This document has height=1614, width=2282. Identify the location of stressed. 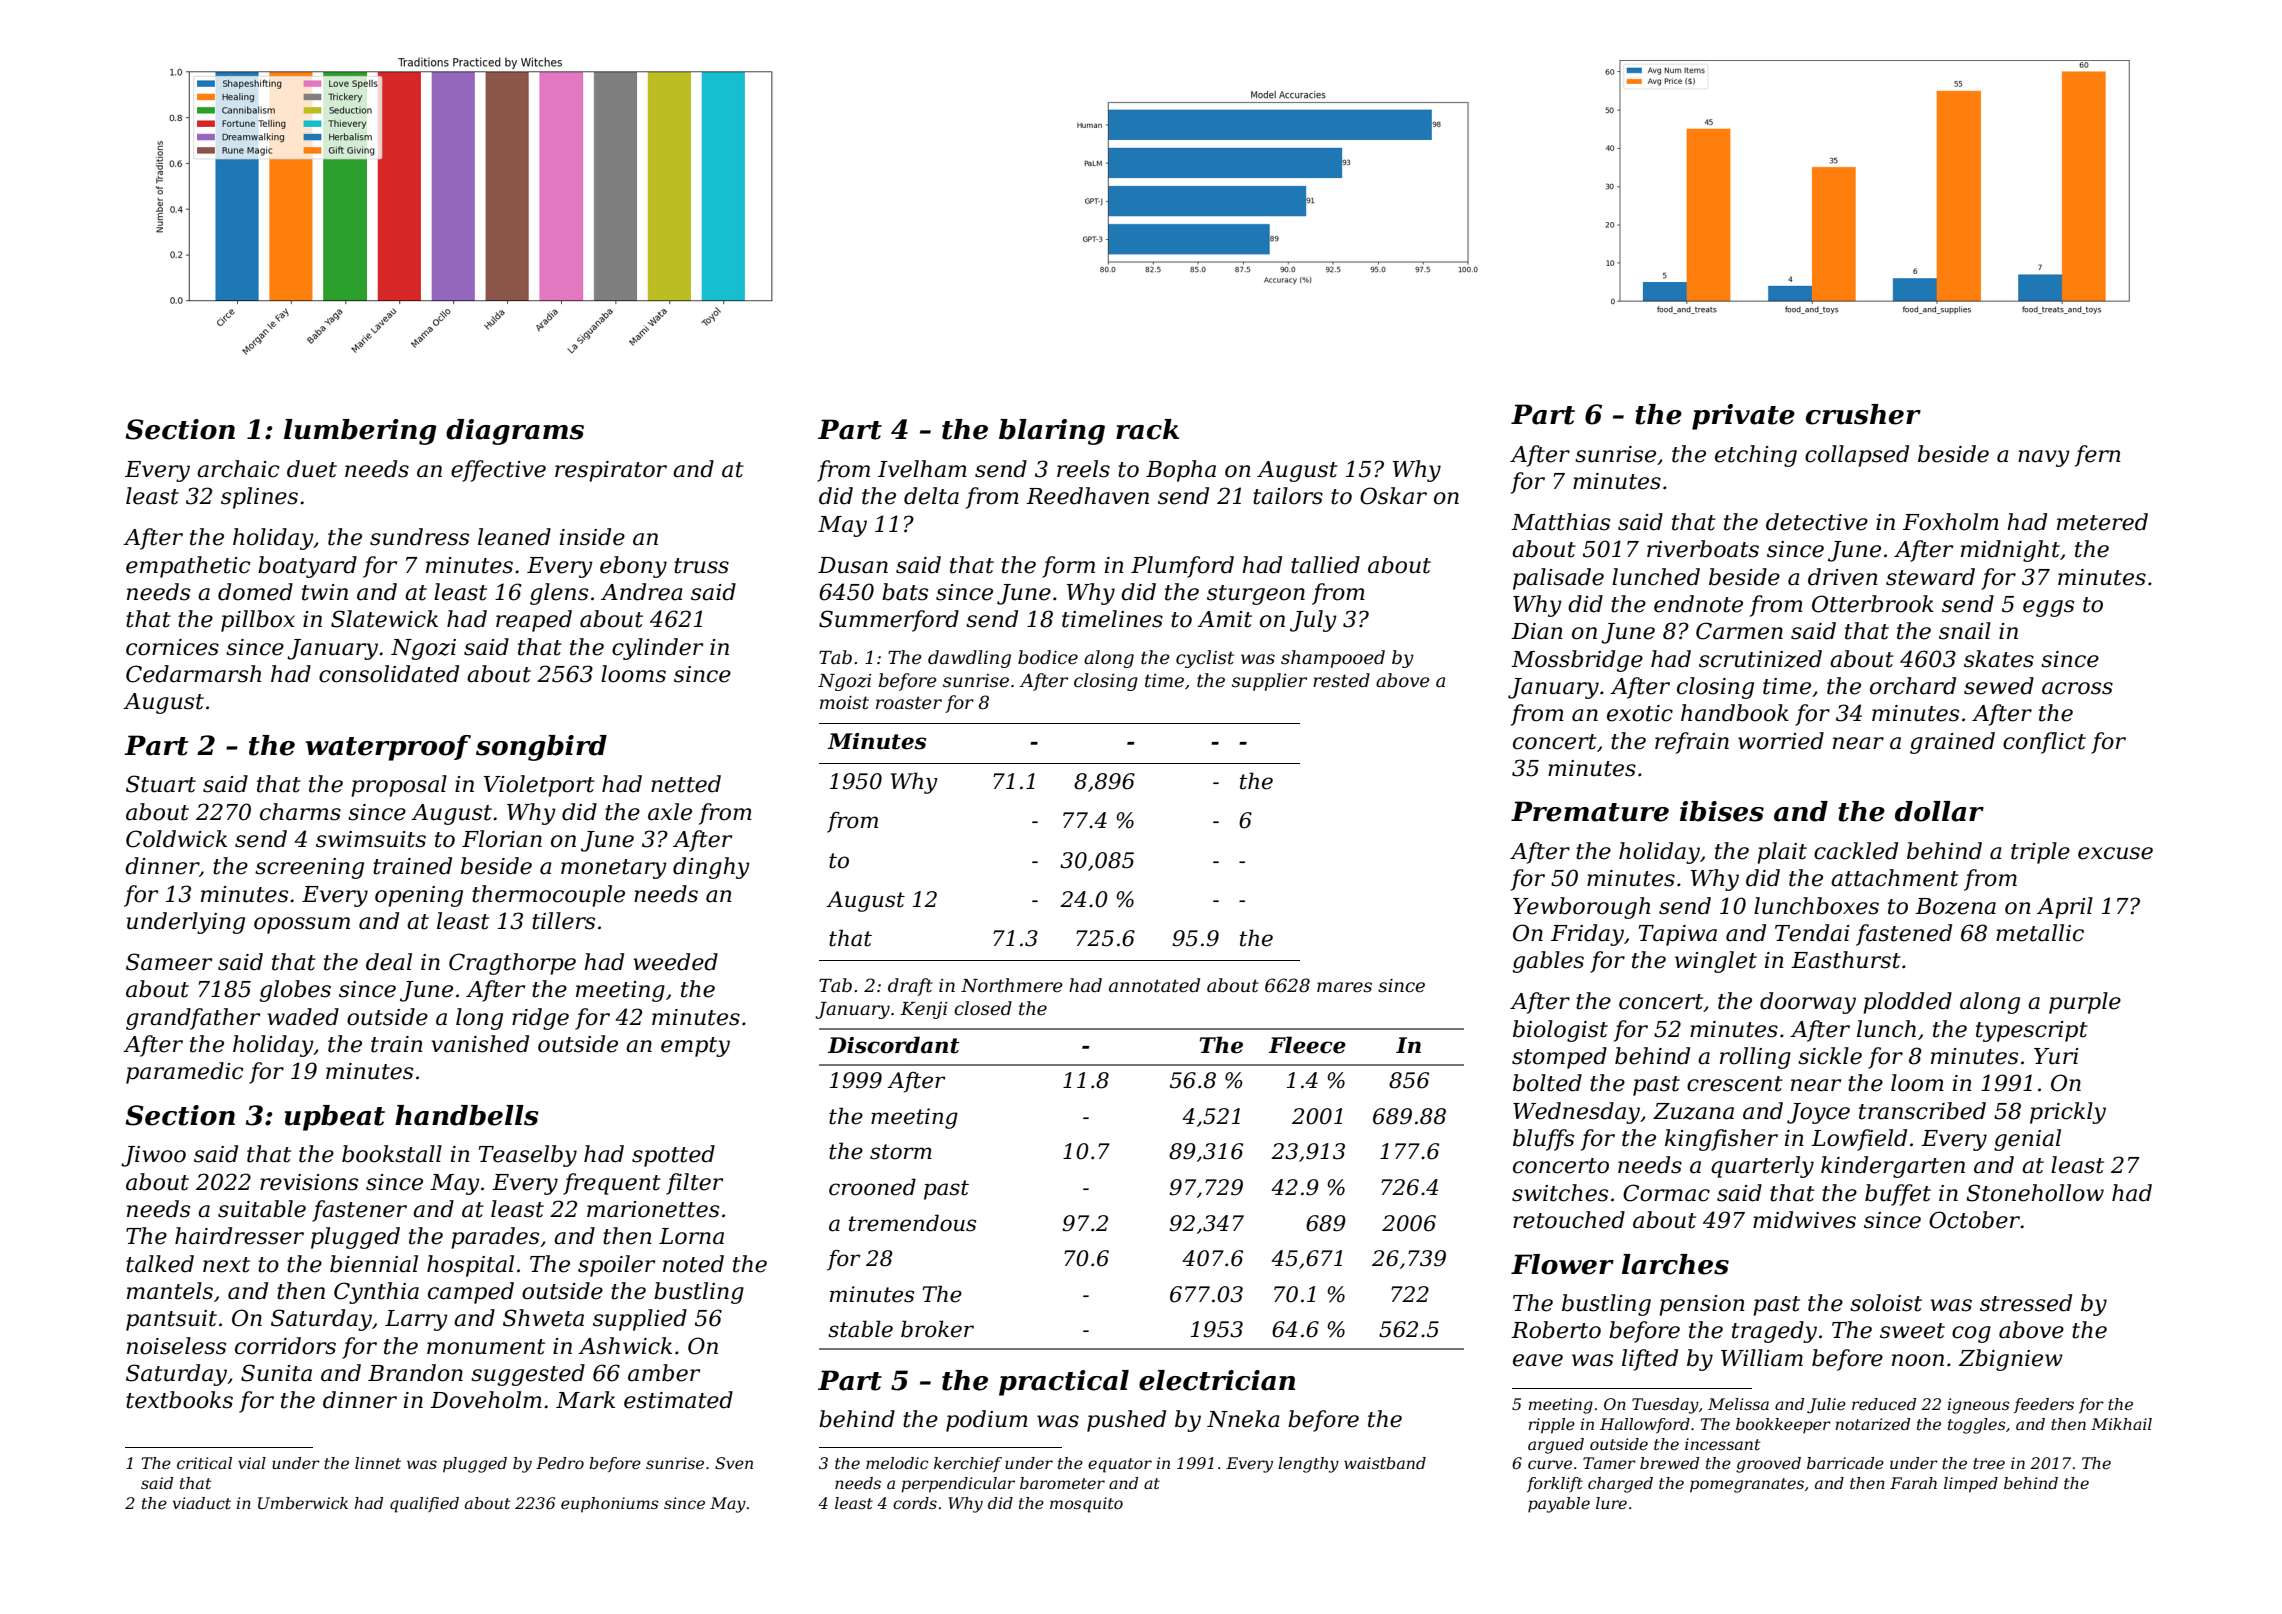
(2026, 1303).
